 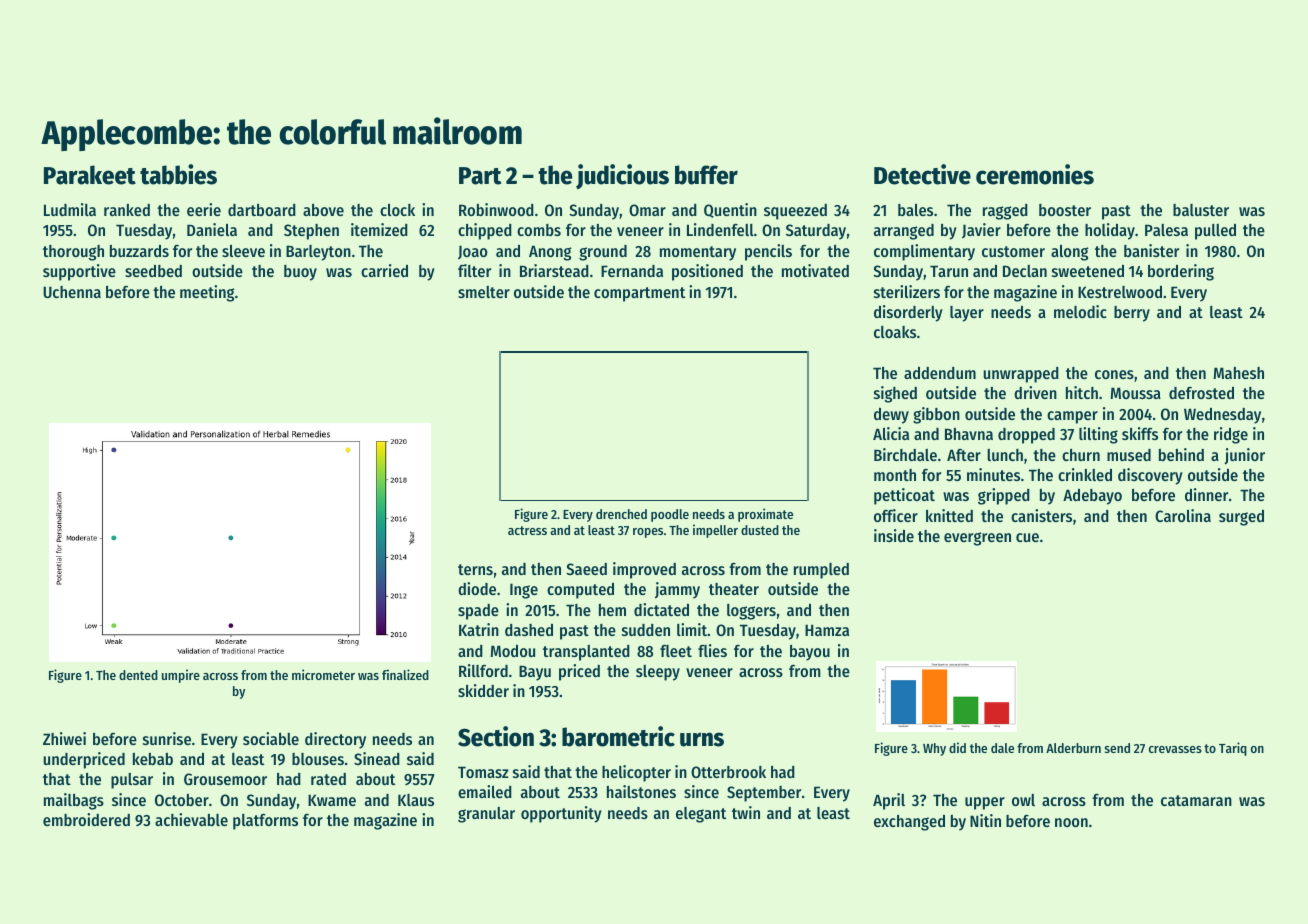 What do you see at coordinates (909, 823) in the screenshot?
I see `exchanged` at bounding box center [909, 823].
